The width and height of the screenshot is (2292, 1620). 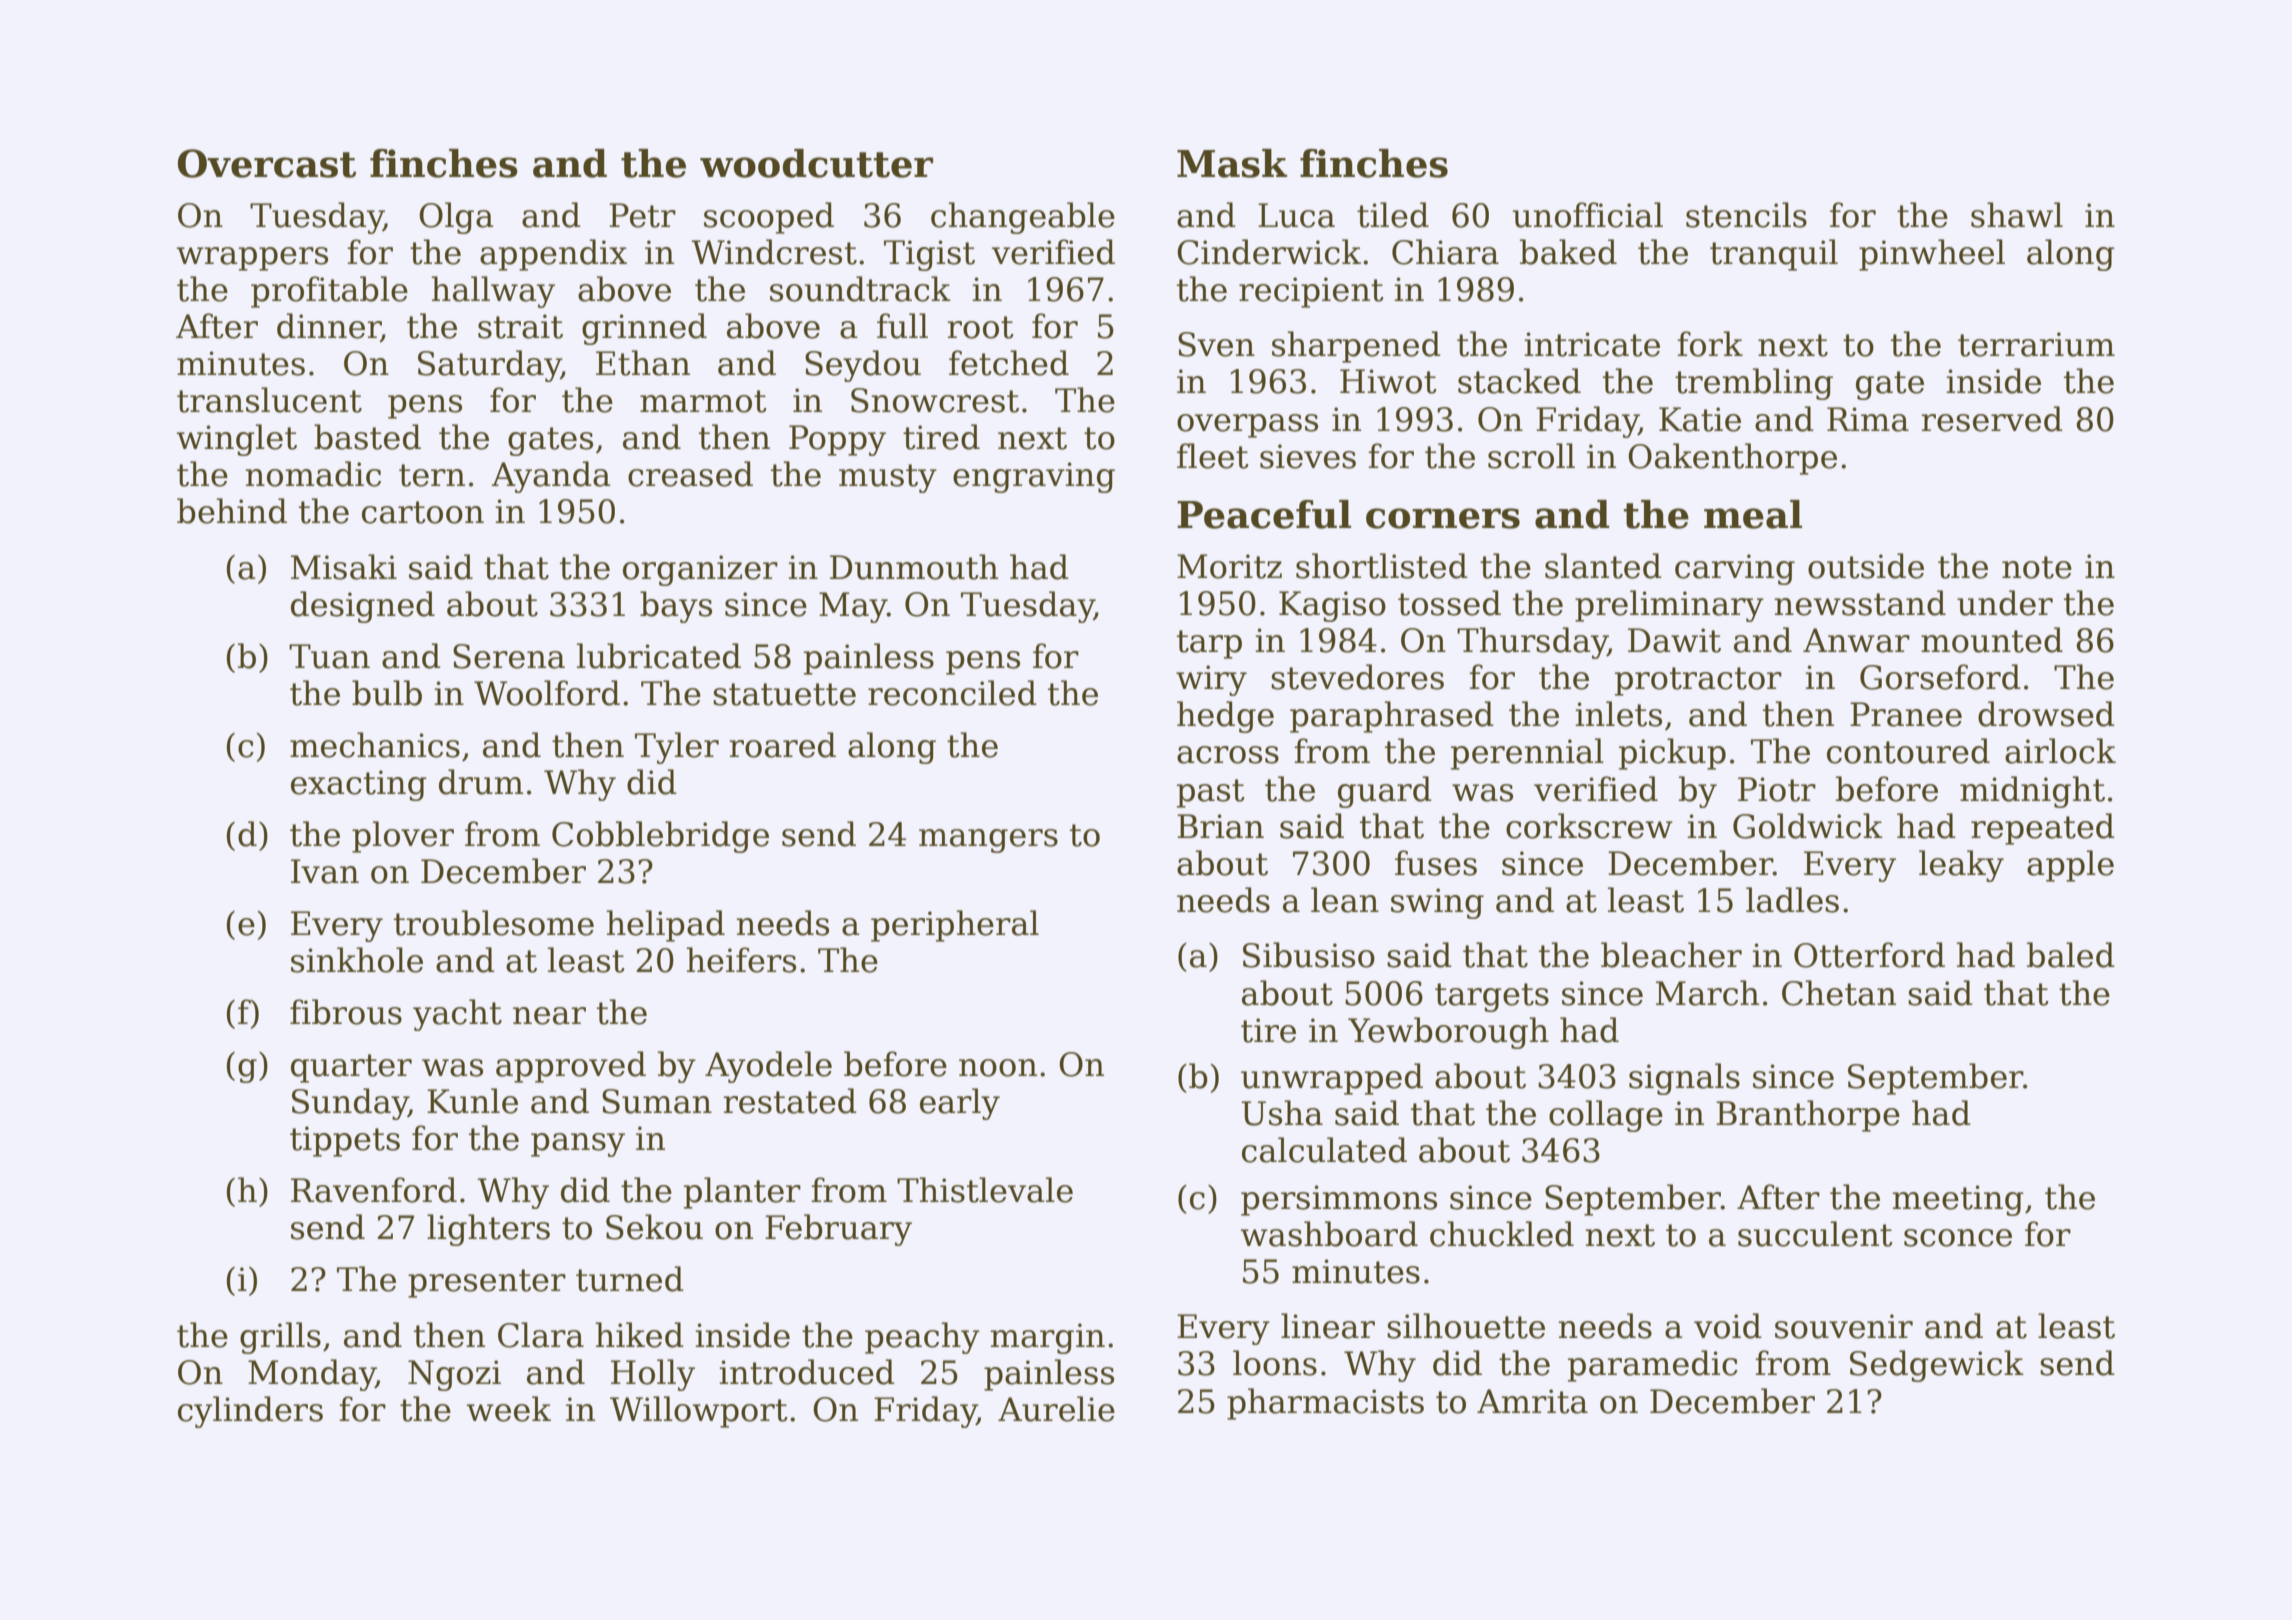 I want to click on Cobblebridge, so click(x=660, y=837).
